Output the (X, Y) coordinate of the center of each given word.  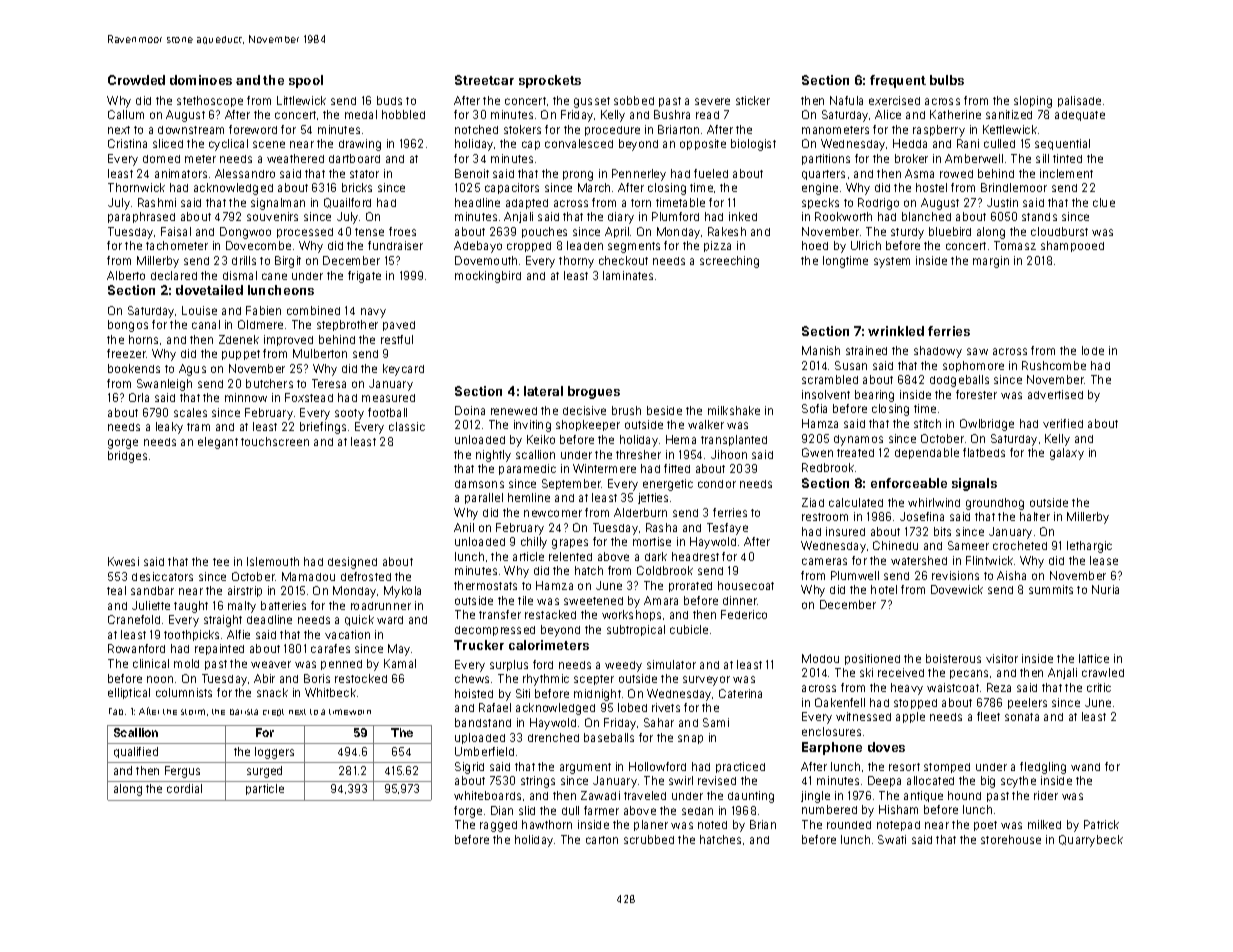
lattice (1094, 658)
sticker (753, 100)
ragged (498, 826)
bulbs (947, 80)
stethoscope (210, 101)
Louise (199, 310)
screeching (729, 262)
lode (1093, 350)
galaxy (1067, 454)
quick (359, 620)
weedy (623, 666)
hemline (529, 497)
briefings (323, 428)
